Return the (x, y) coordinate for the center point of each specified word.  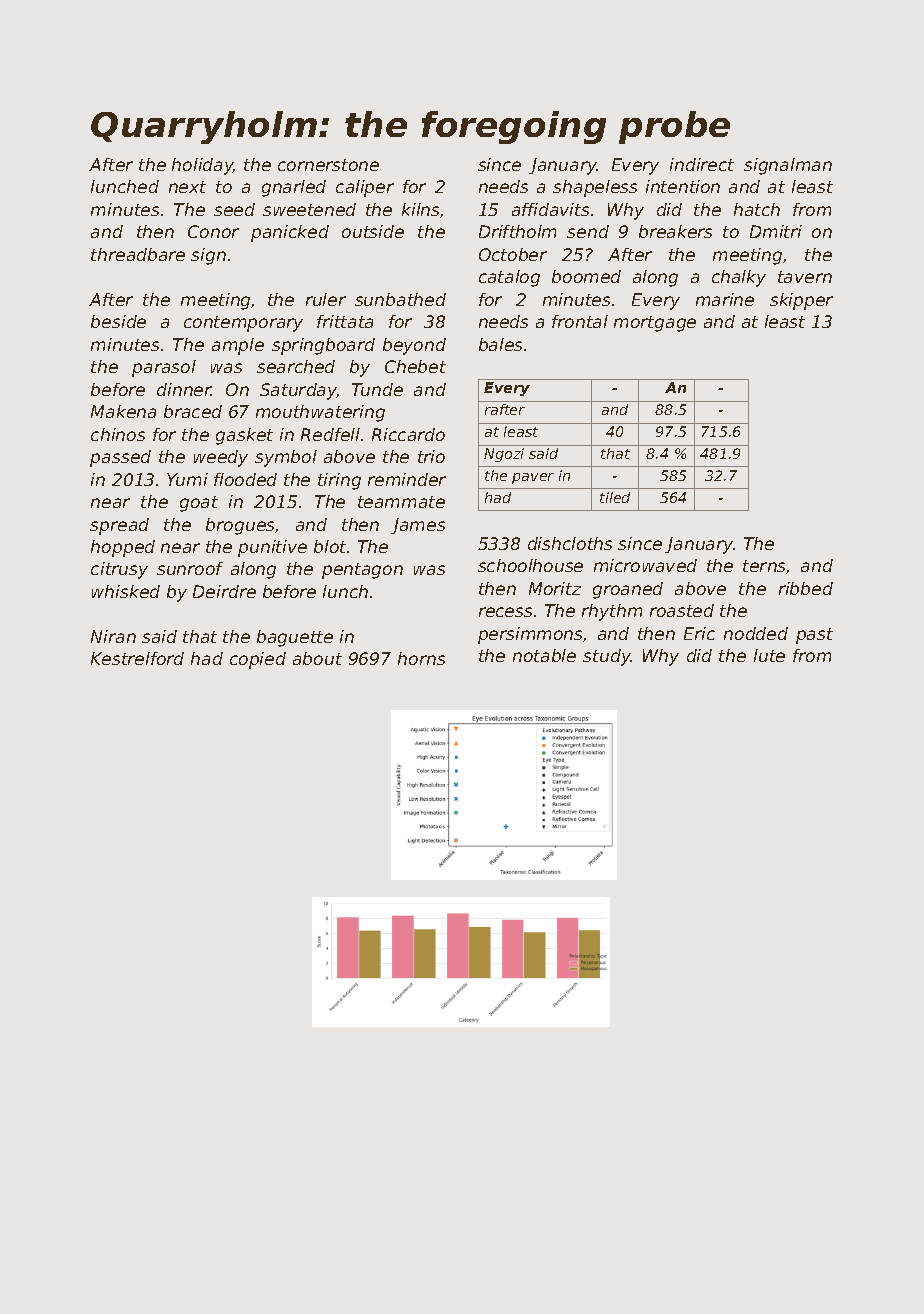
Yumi (187, 479)
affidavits (550, 209)
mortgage (655, 324)
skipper (801, 301)
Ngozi (504, 455)
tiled (615, 497)
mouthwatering (320, 413)
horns (421, 658)
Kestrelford (137, 658)
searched (296, 366)
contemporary (243, 324)
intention (683, 186)
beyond (414, 346)
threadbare (138, 254)
